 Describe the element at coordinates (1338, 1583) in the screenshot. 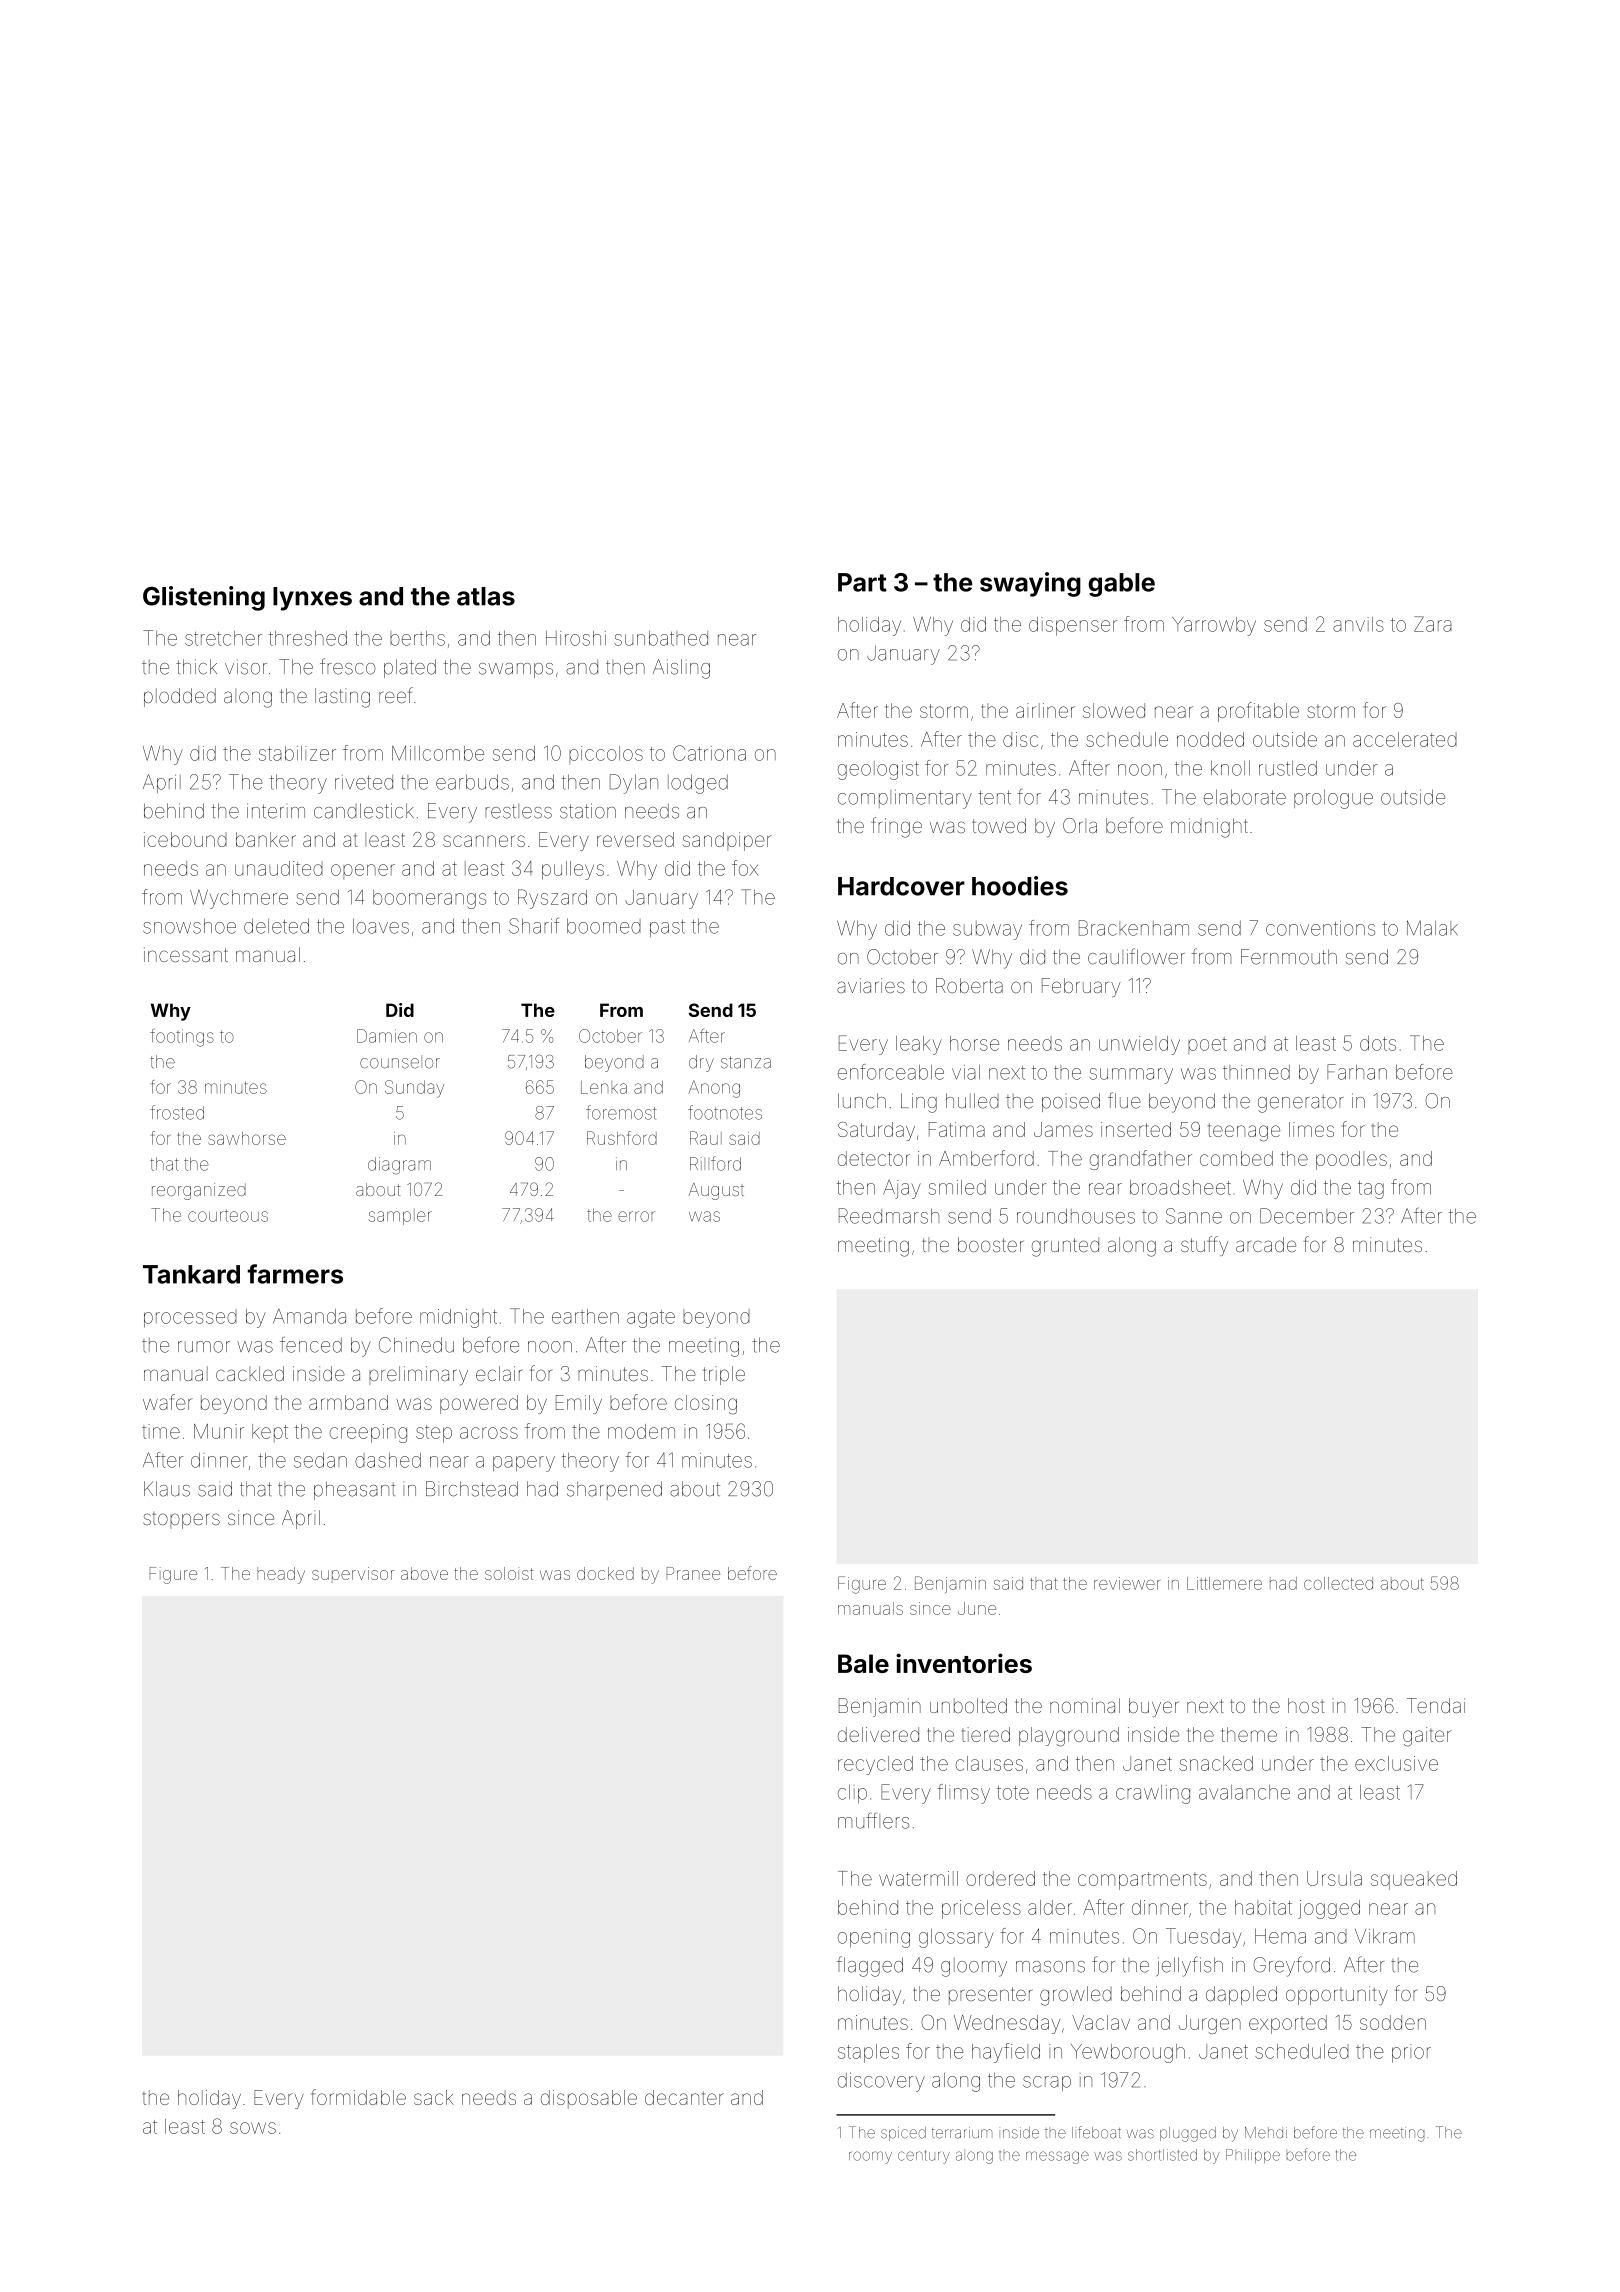

I see `collected` at that location.
